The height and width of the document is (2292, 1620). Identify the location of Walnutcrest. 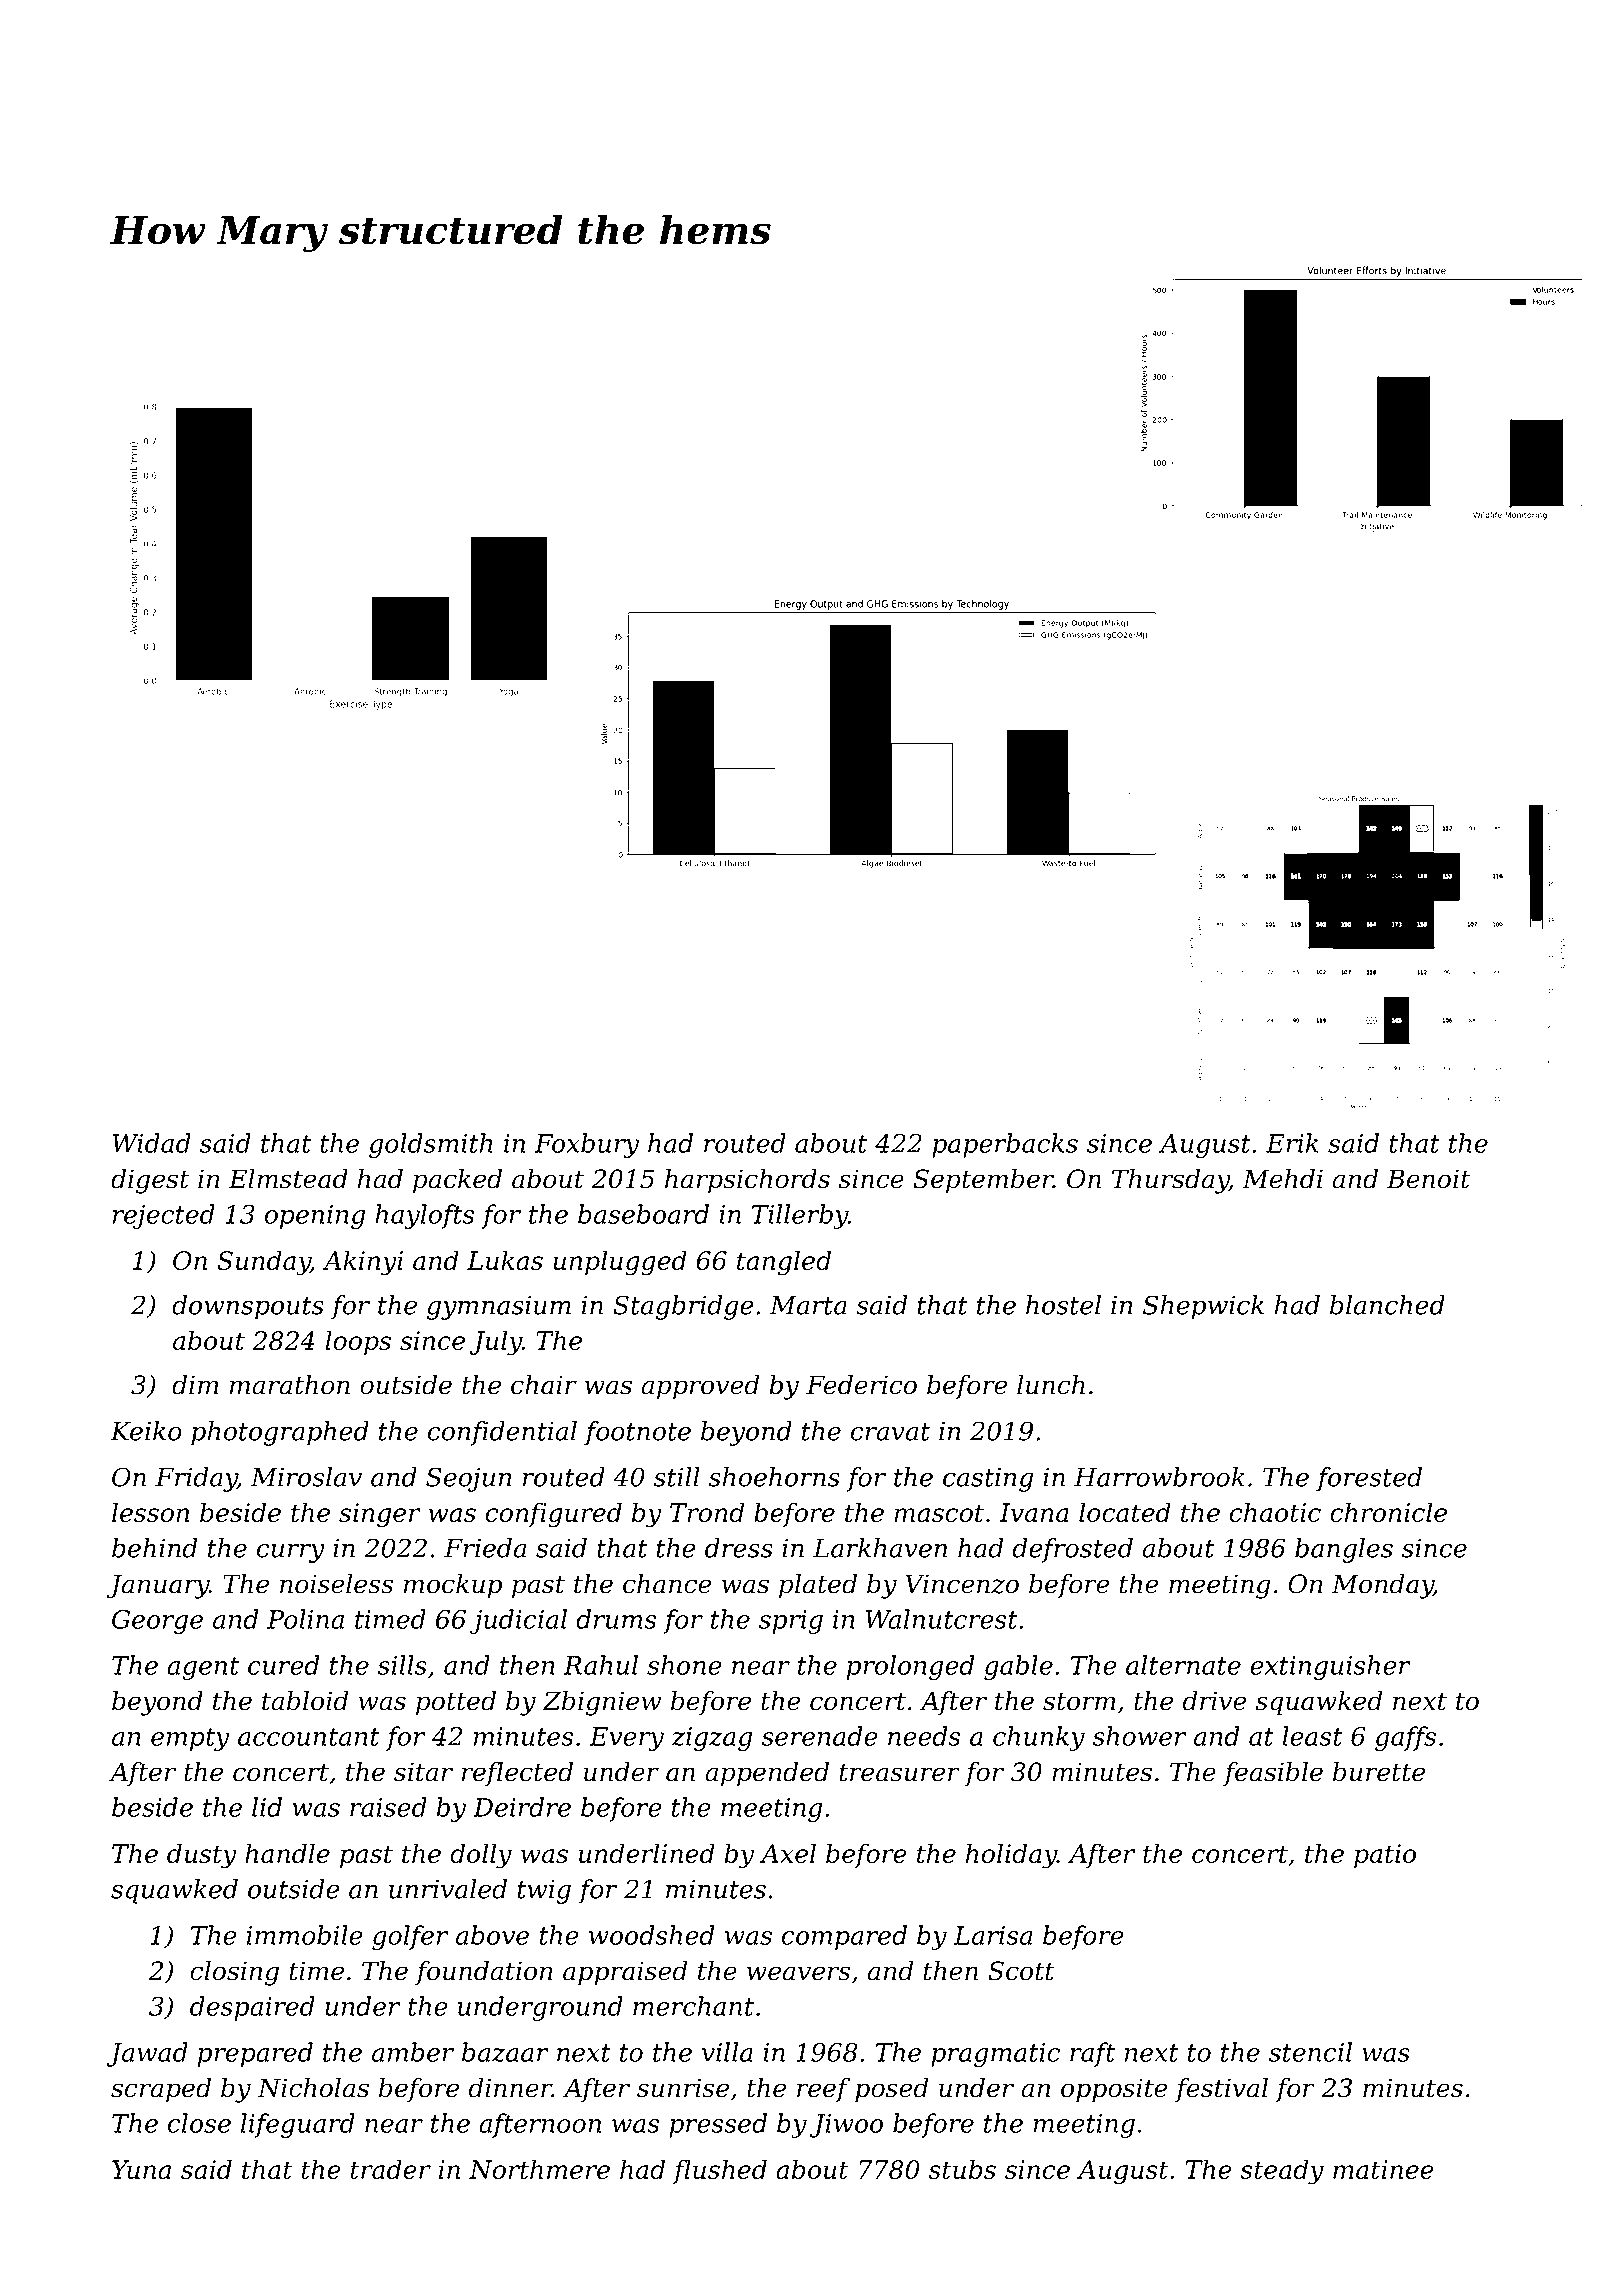
(941, 1619).
